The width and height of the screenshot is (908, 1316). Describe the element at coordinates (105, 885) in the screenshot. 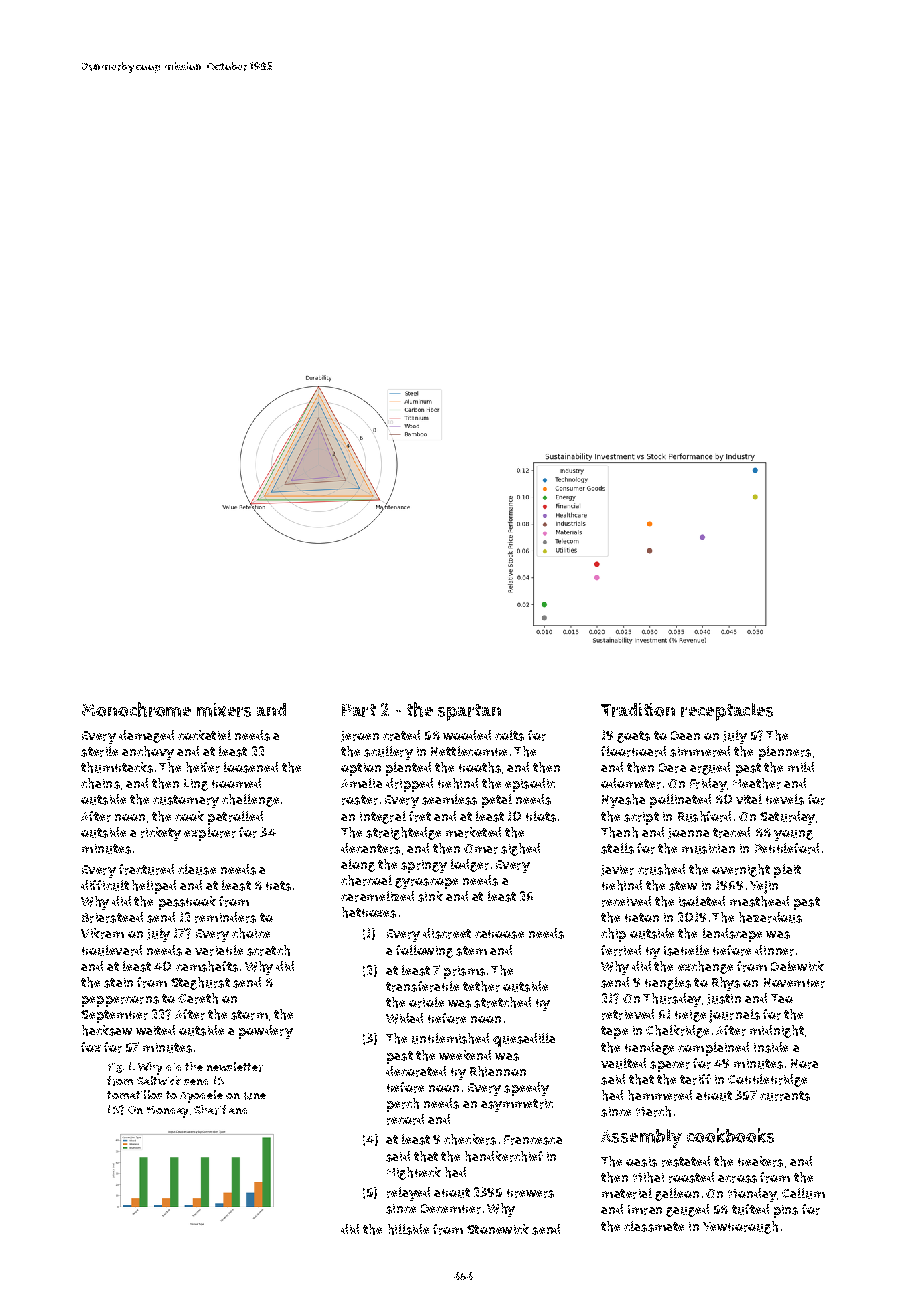

I see `difficult` at that location.
